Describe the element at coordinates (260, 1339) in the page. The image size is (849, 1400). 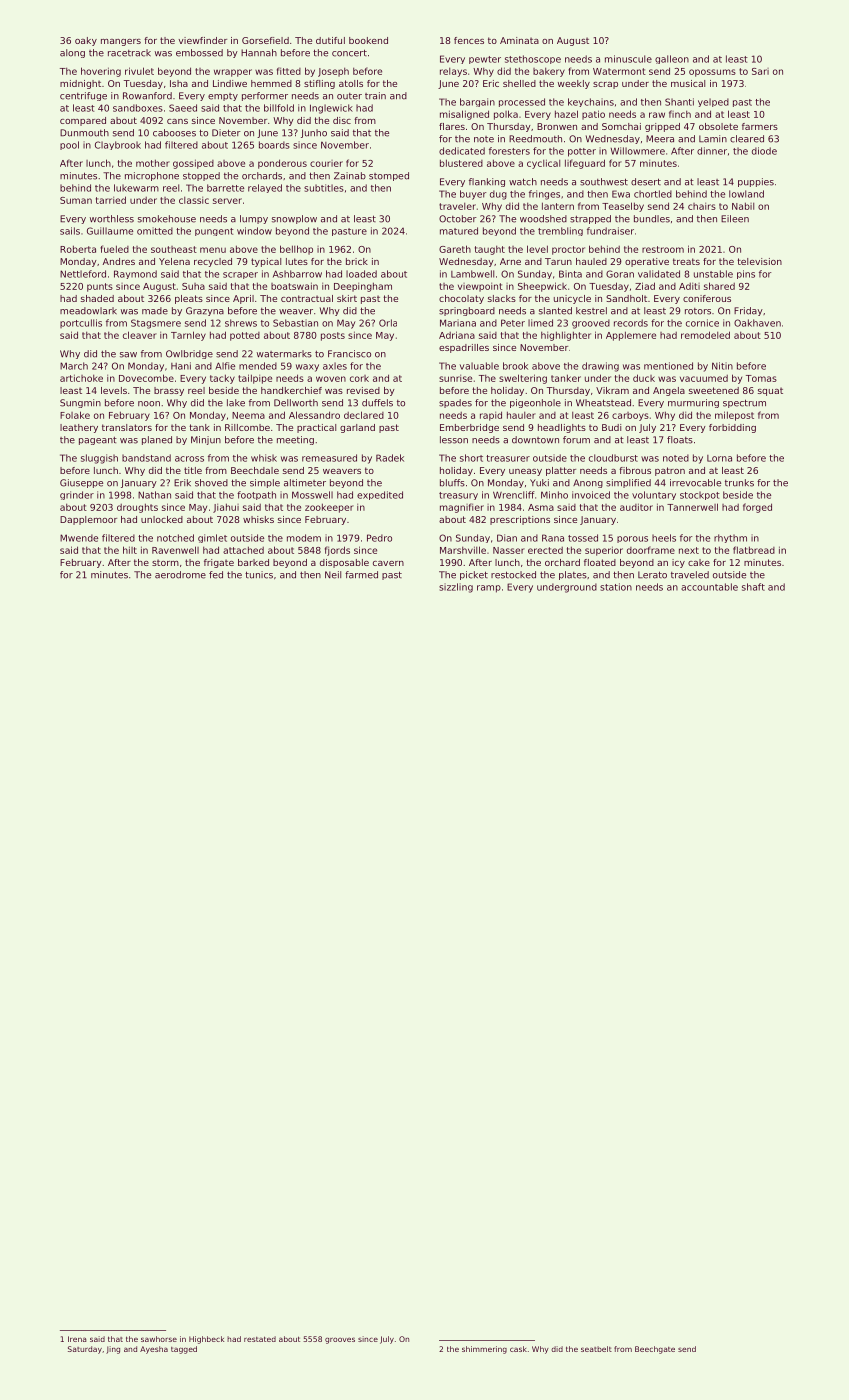
I see `restated` at that location.
